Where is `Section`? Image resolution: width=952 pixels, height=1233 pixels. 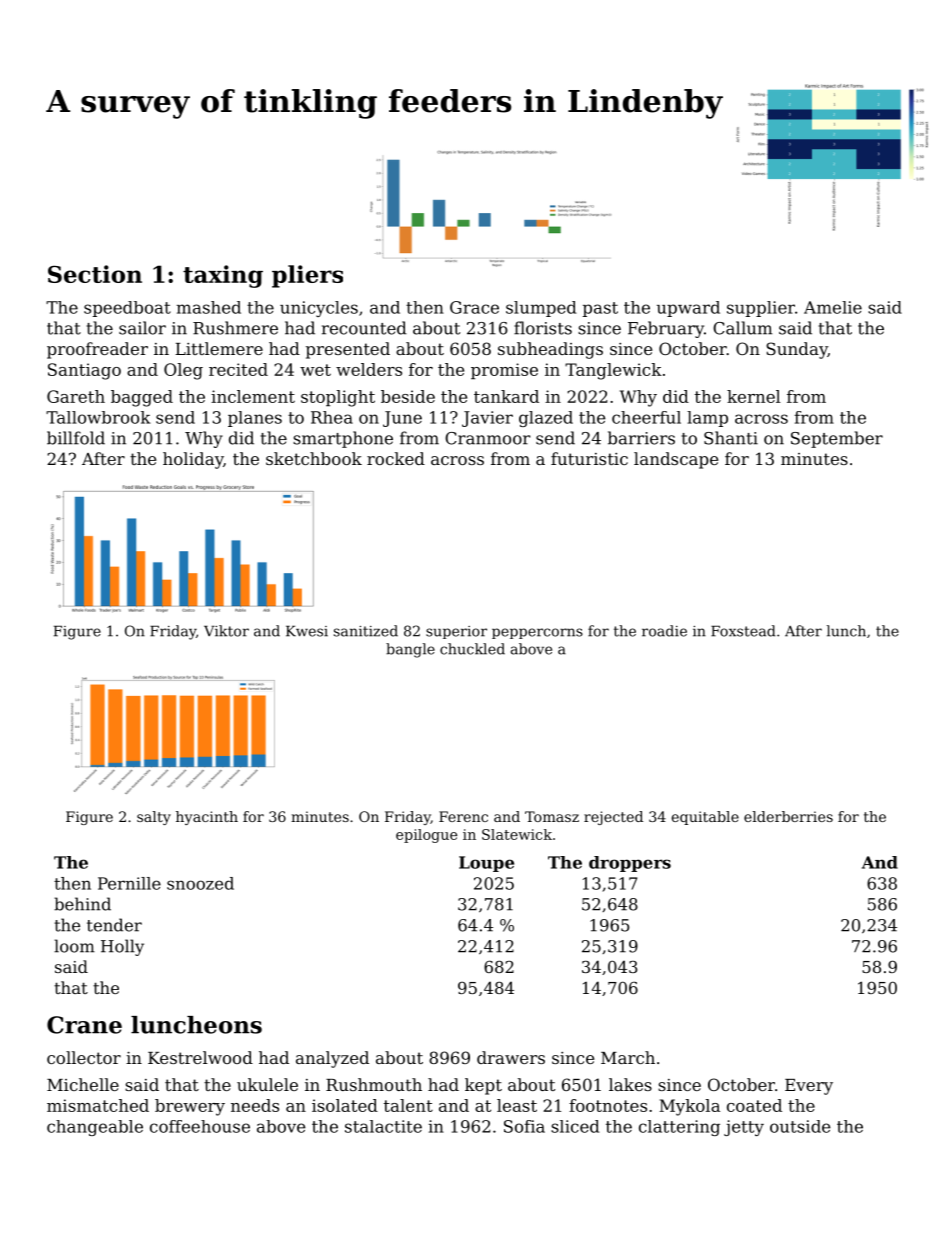 Section is located at coordinates (95, 274).
